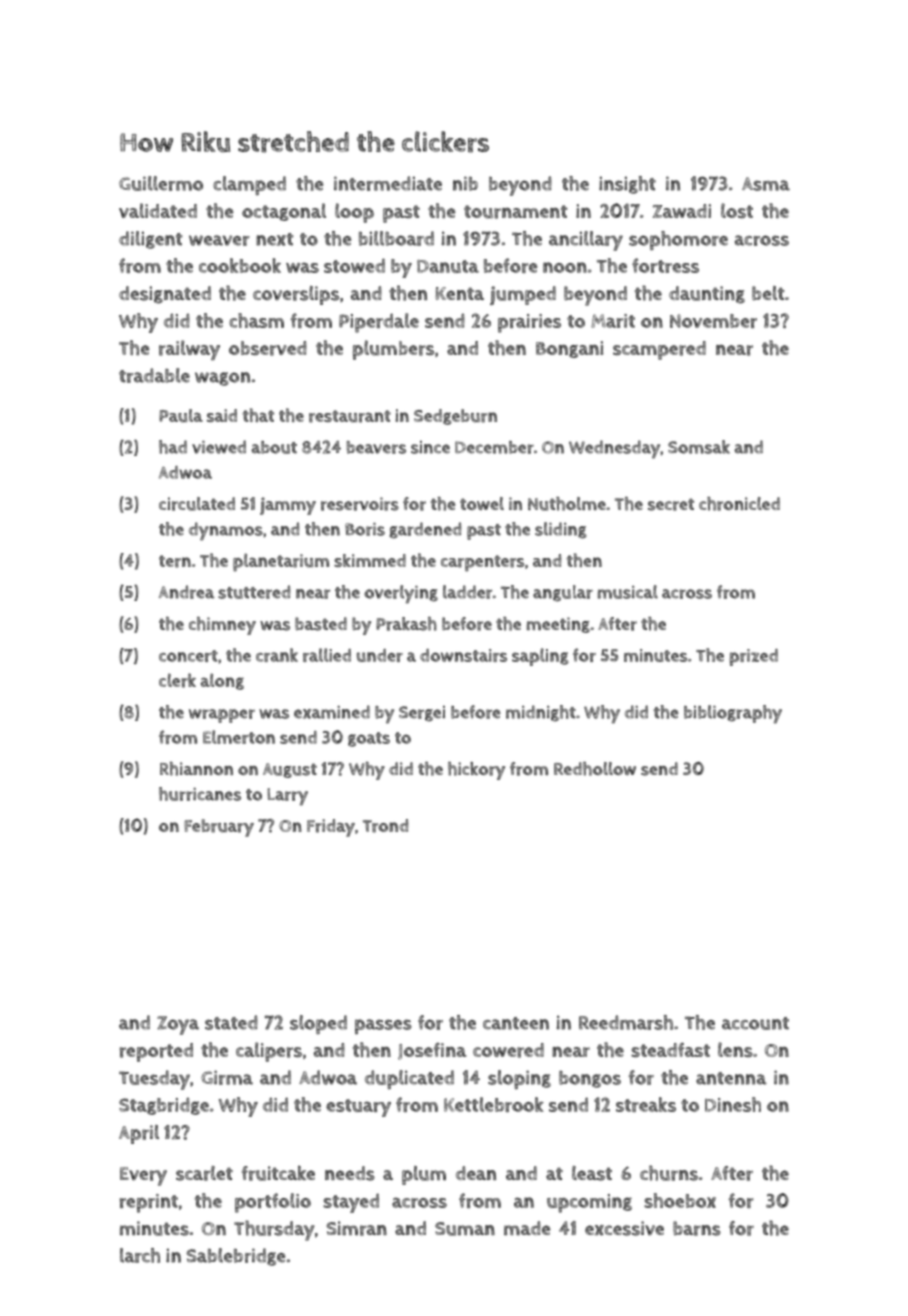 The width and height of the image is (908, 1316). What do you see at coordinates (200, 794) in the image?
I see `hurricanes` at bounding box center [200, 794].
